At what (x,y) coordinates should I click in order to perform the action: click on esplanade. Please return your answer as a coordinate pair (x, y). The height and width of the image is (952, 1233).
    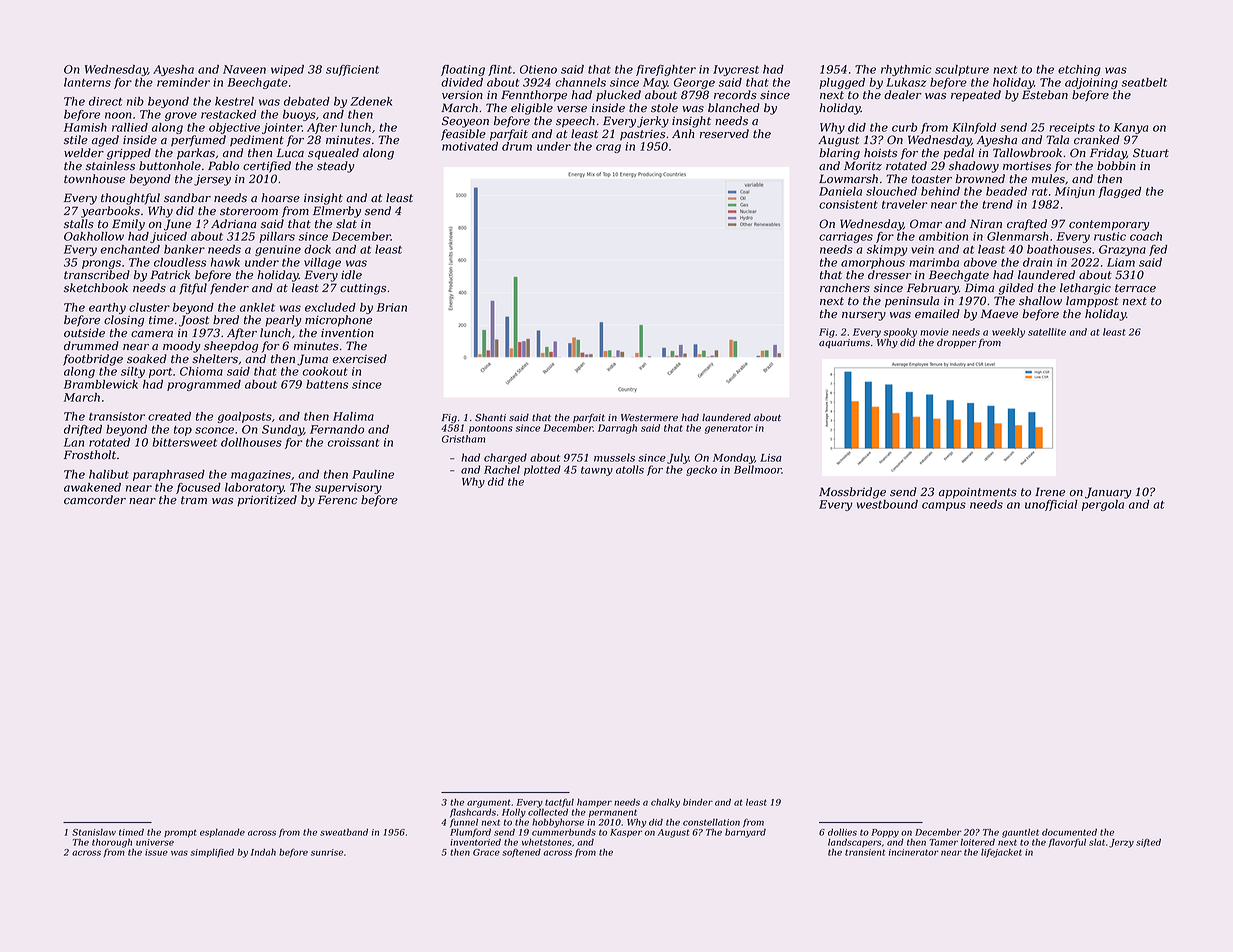
    Looking at the image, I should click on (222, 832).
